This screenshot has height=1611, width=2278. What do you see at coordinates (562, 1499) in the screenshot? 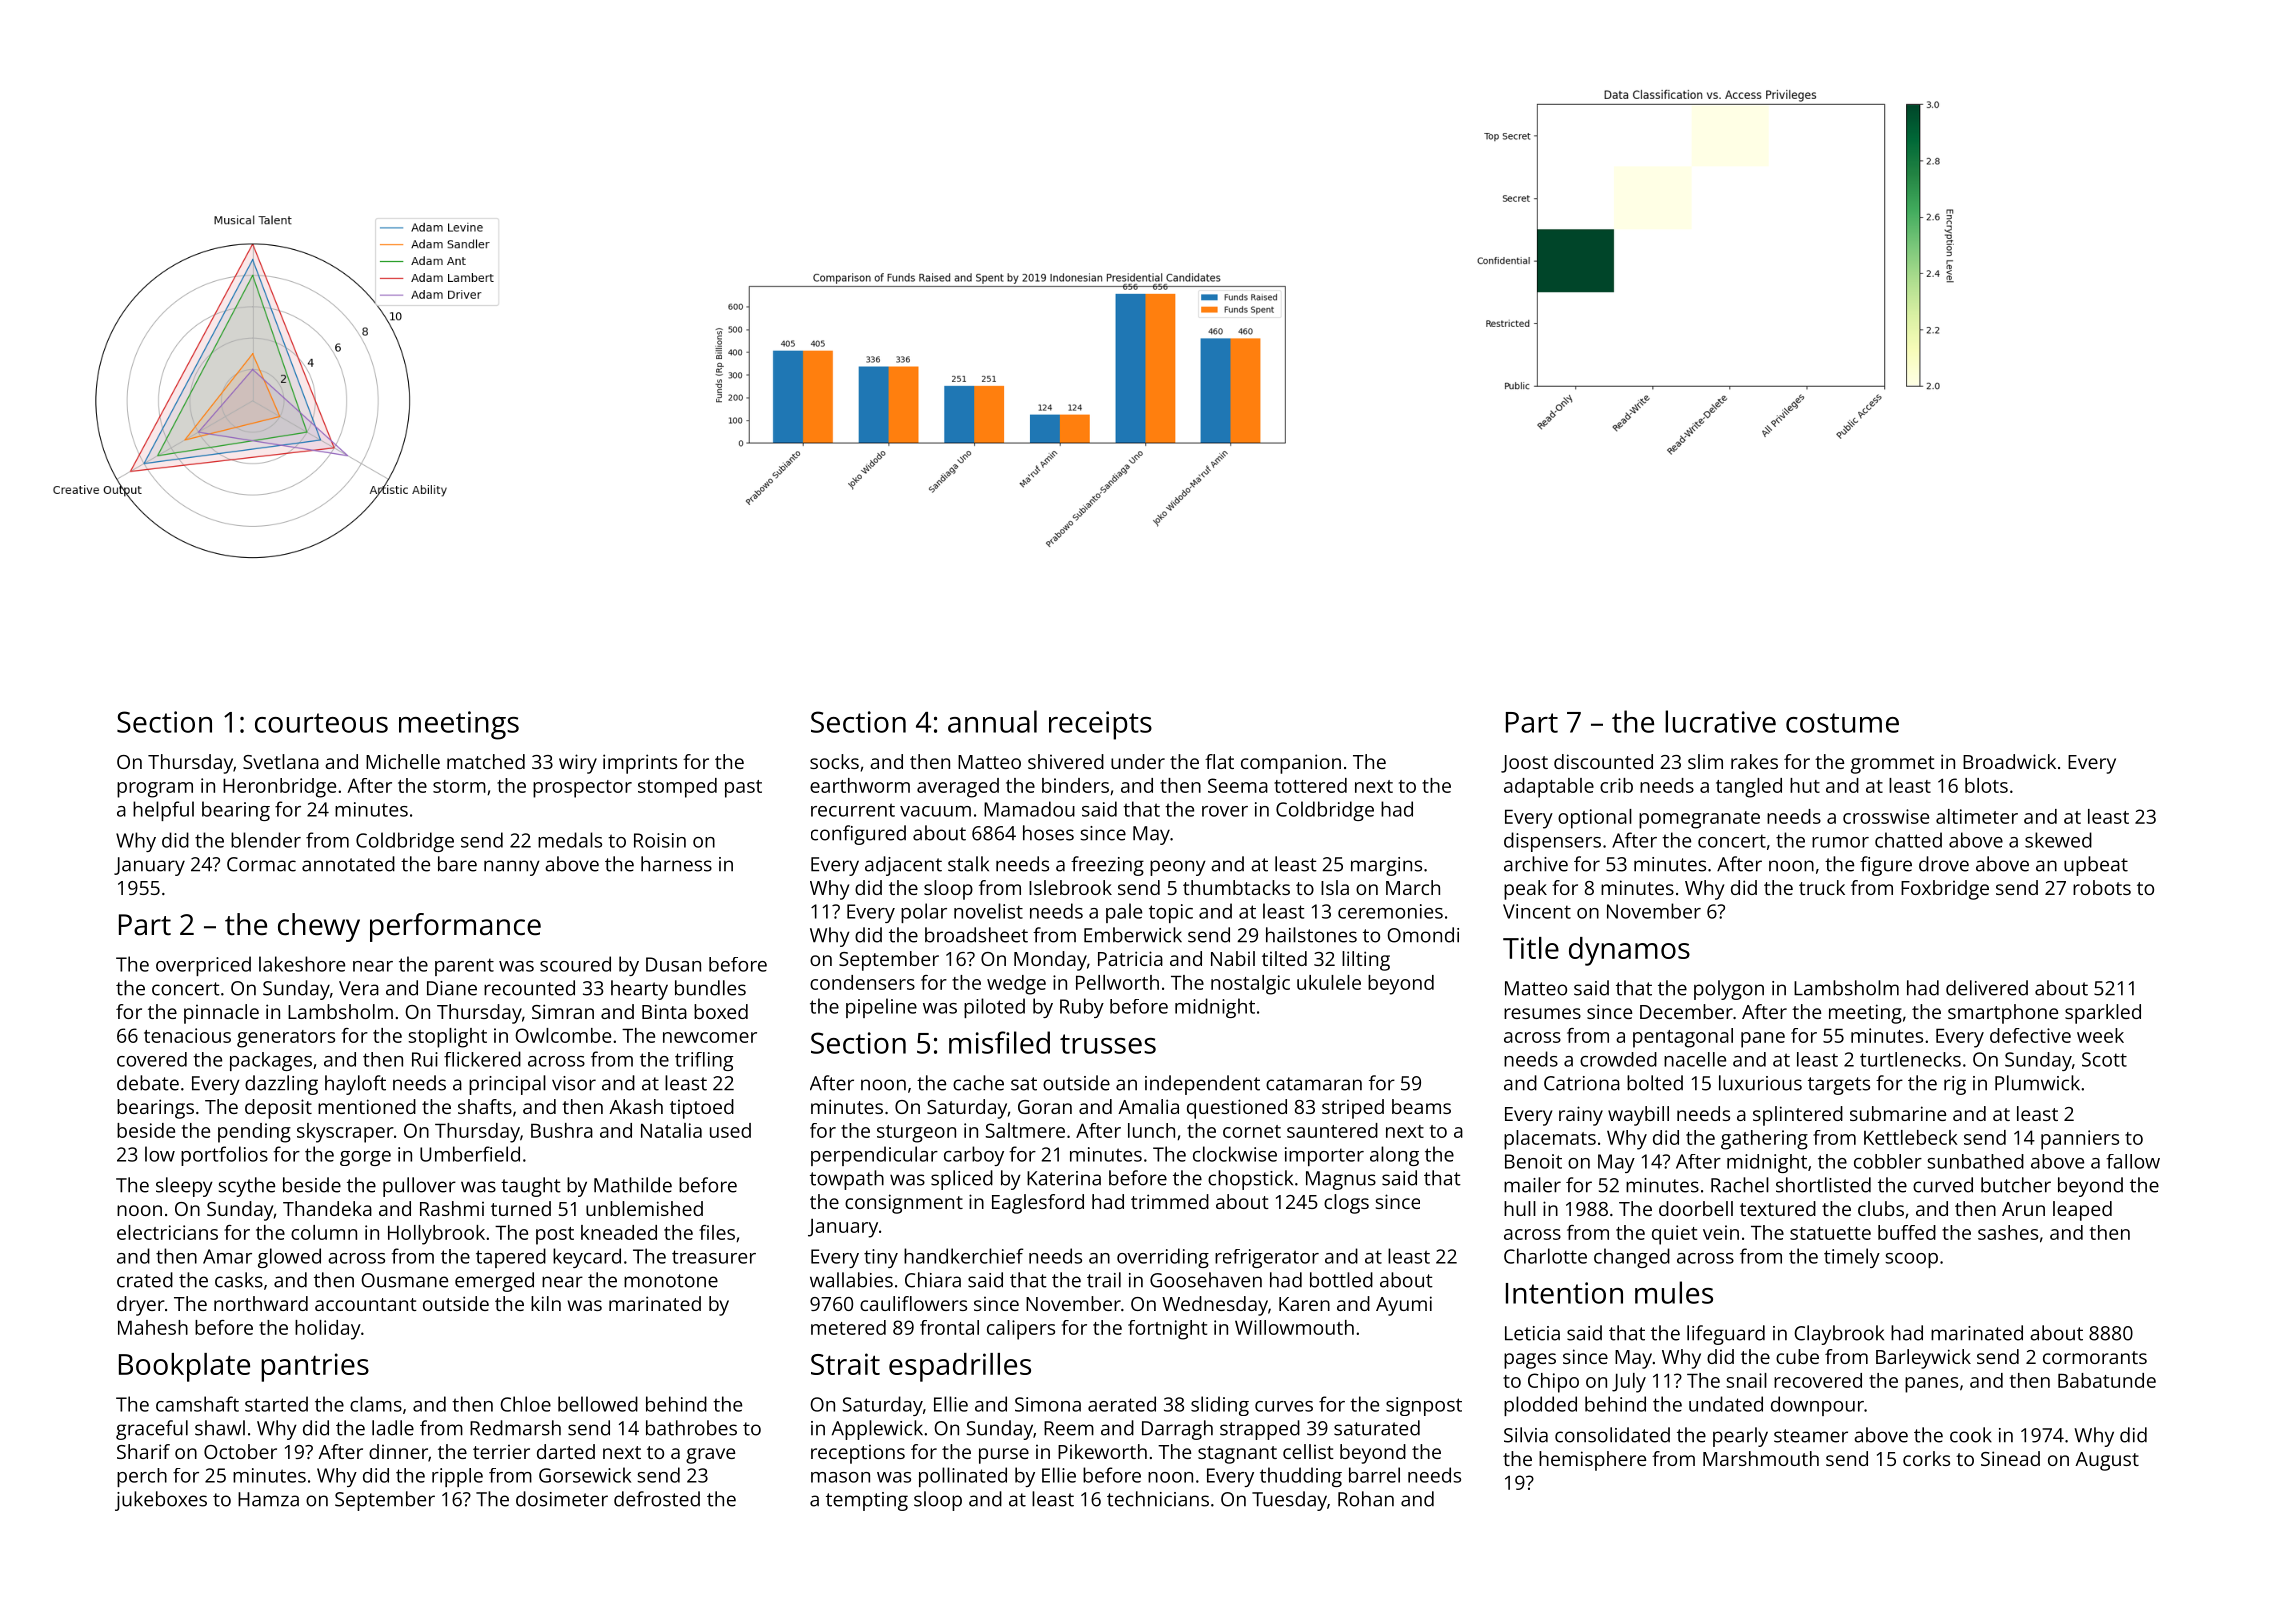
I see `dosimeter` at bounding box center [562, 1499].
